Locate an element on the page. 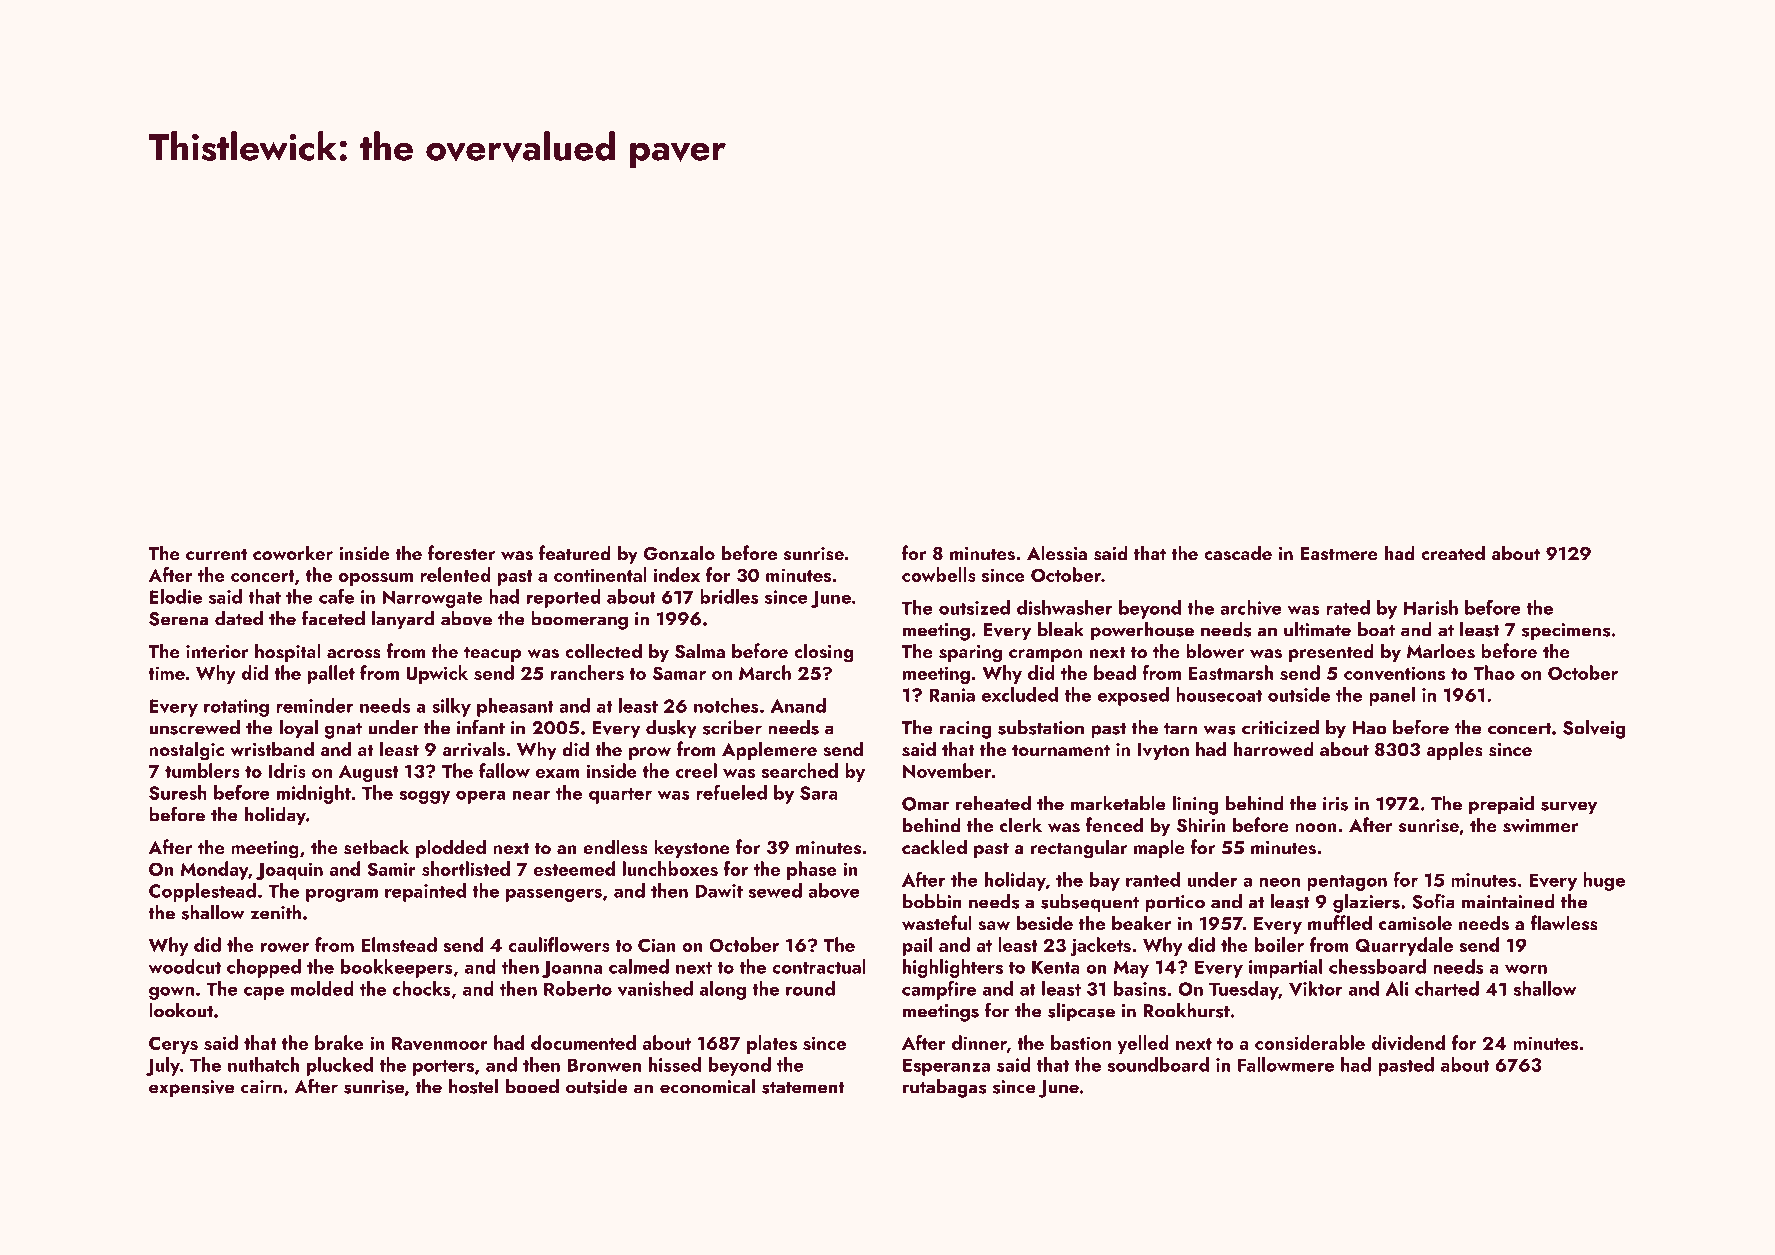 The width and height of the image is (1775, 1255). Samir is located at coordinates (391, 869).
